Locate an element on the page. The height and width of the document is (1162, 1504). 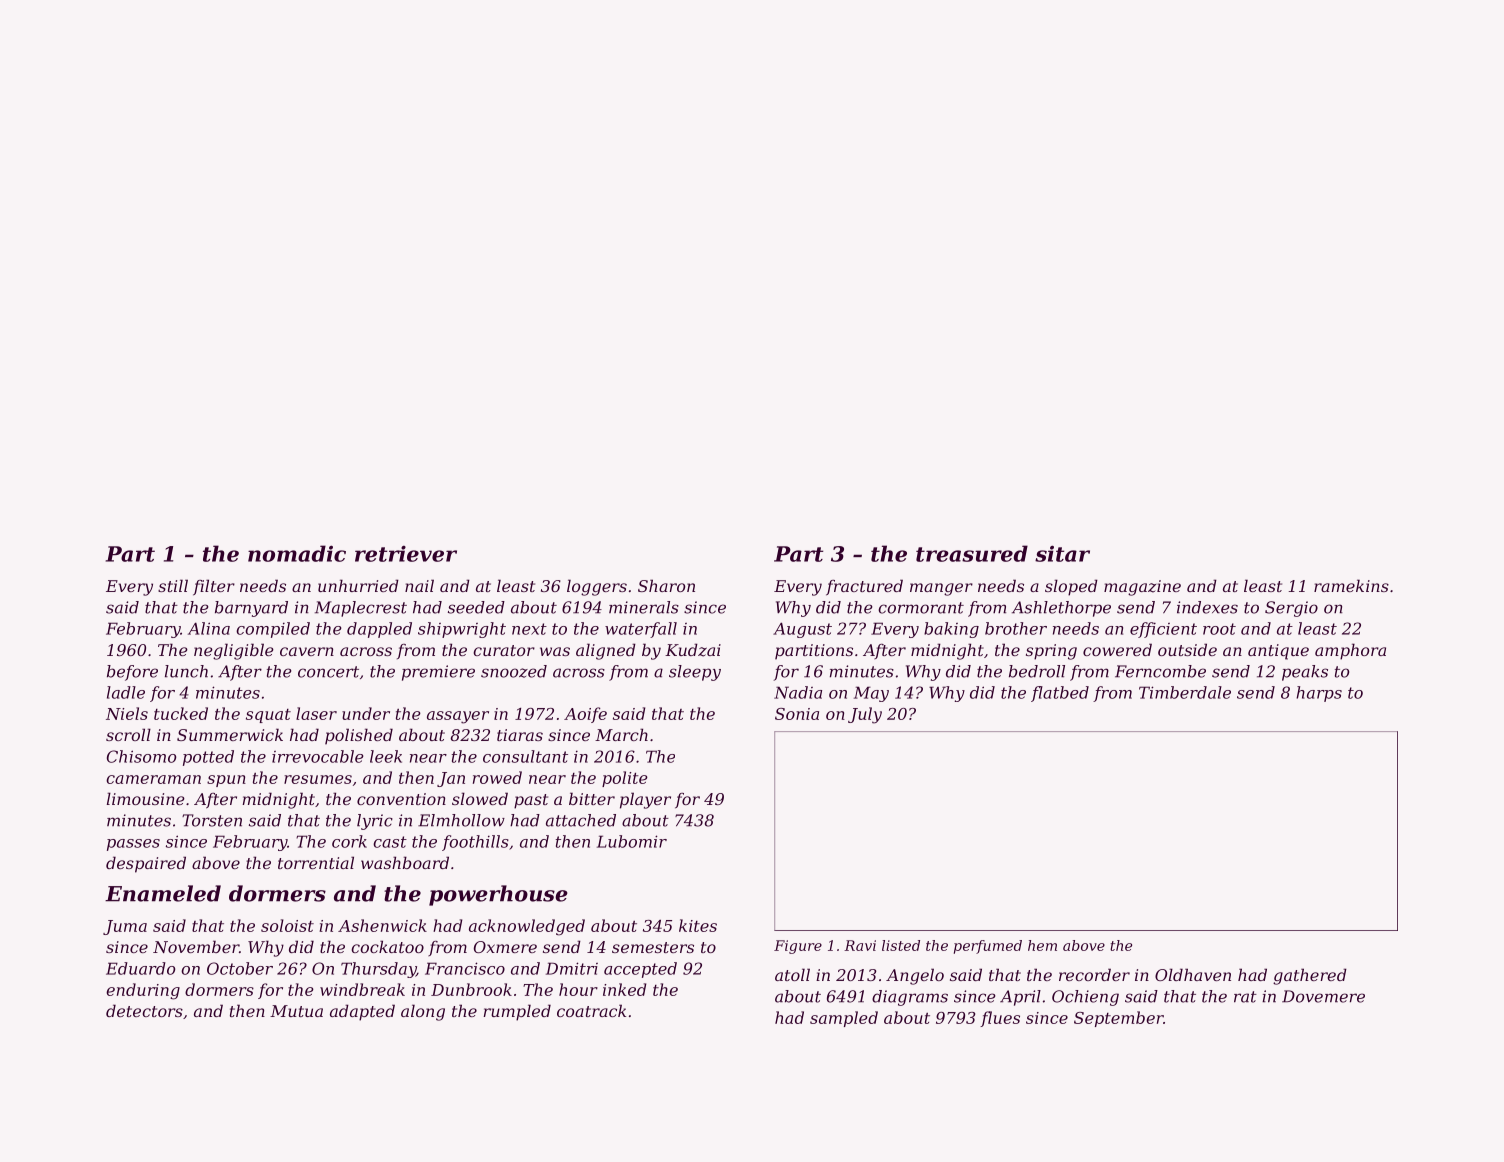
ramekins is located at coordinates (1351, 585).
